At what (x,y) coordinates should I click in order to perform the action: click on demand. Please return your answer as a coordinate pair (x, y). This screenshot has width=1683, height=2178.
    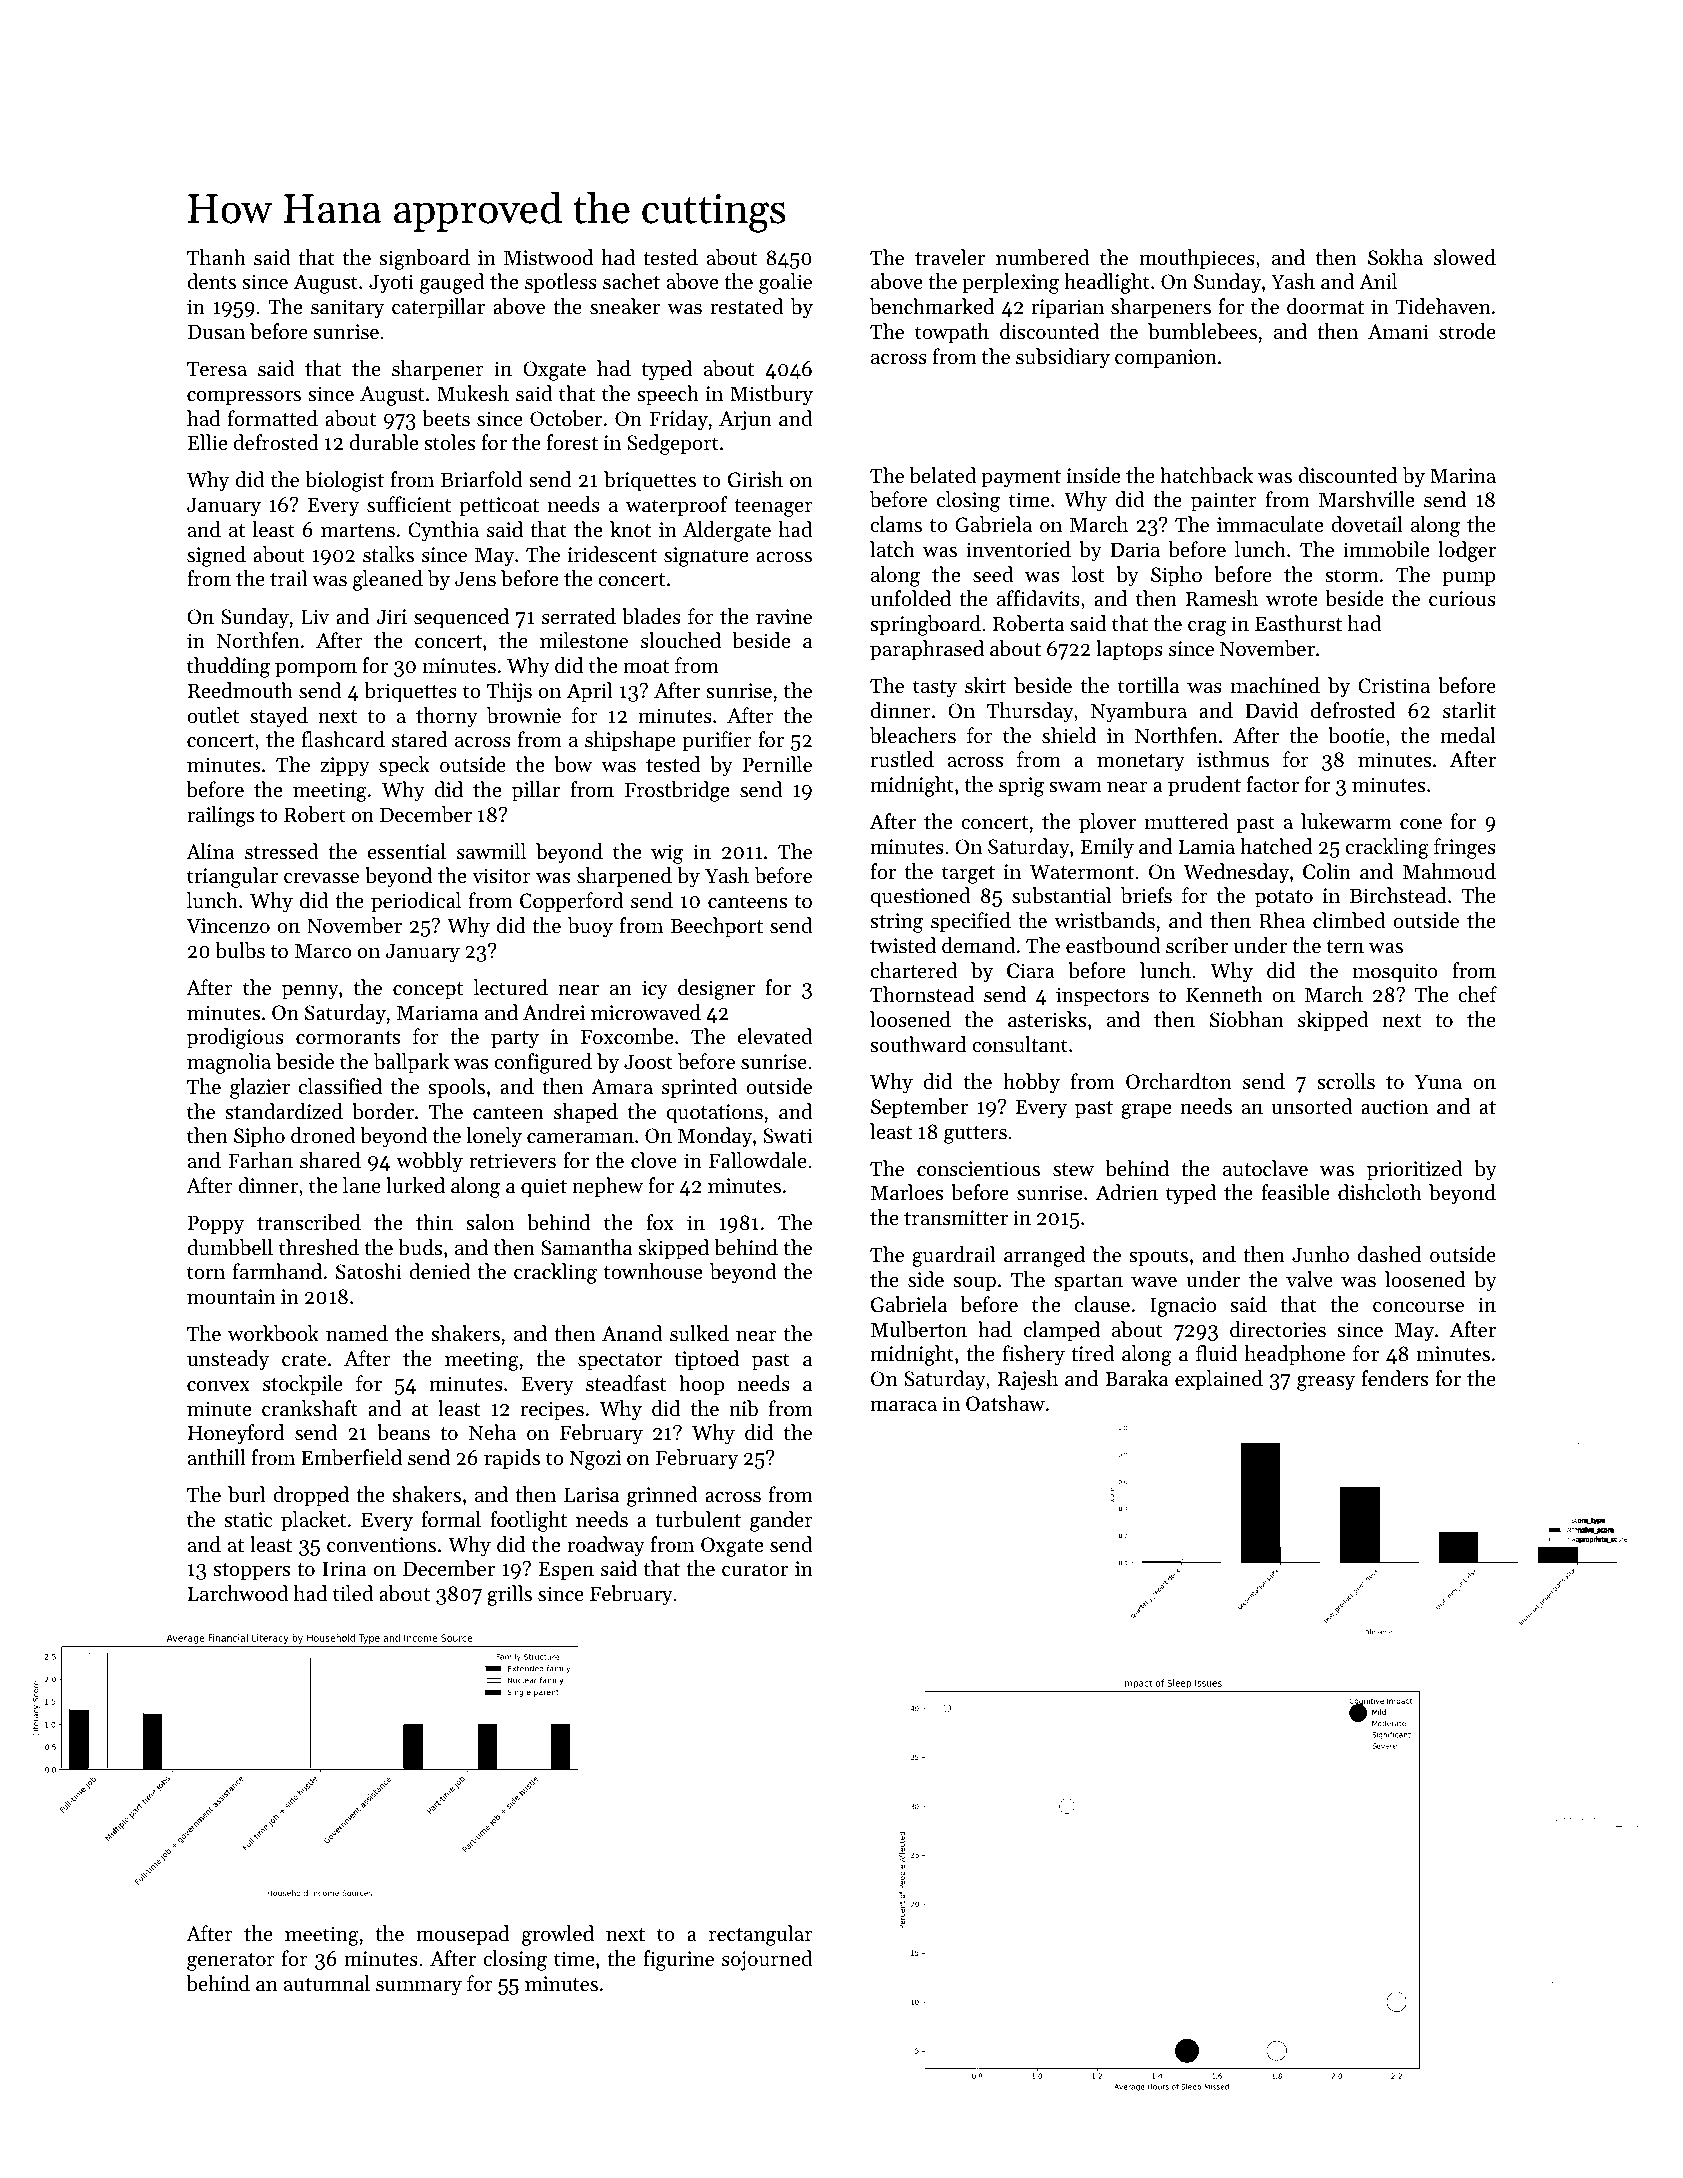
    Looking at the image, I should click on (978, 945).
